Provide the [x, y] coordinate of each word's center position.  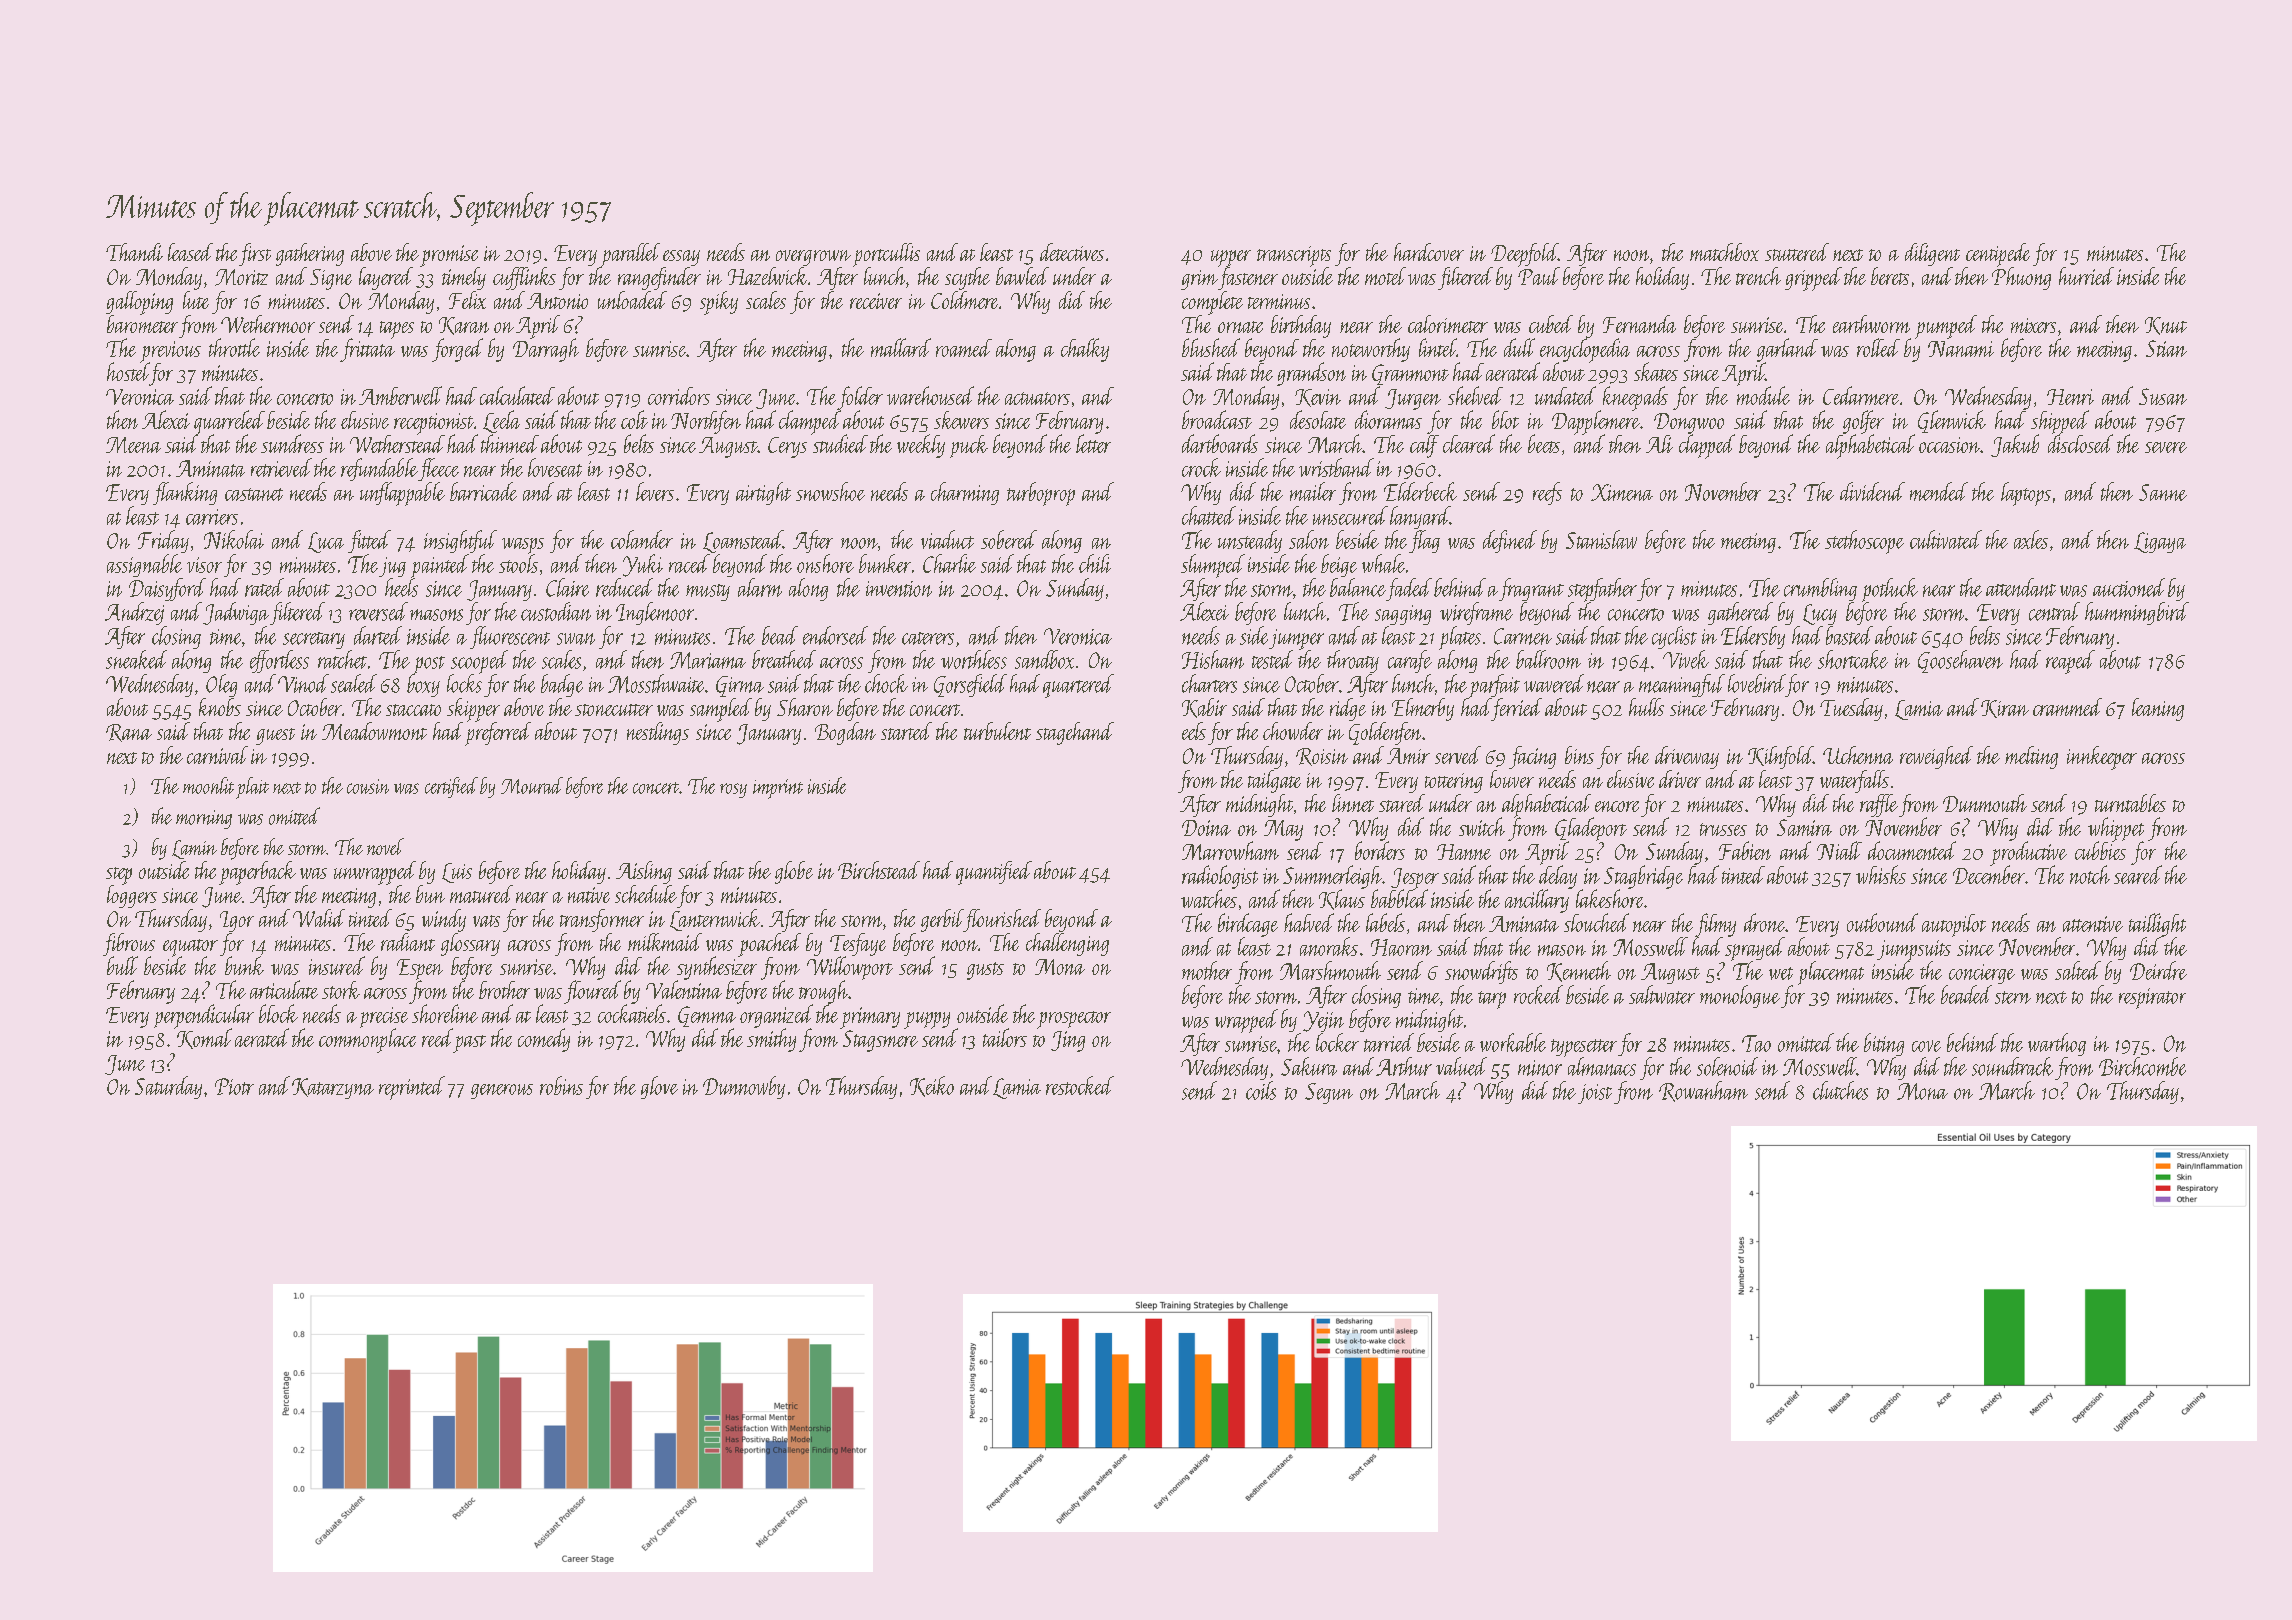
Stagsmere [880, 1041]
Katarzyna [333, 1088]
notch [2090, 874]
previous [170, 352]
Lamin [194, 849]
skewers [961, 420]
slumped [1213, 566]
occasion [1949, 445]
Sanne [2163, 492]
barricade [483, 491]
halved [1309, 922]
